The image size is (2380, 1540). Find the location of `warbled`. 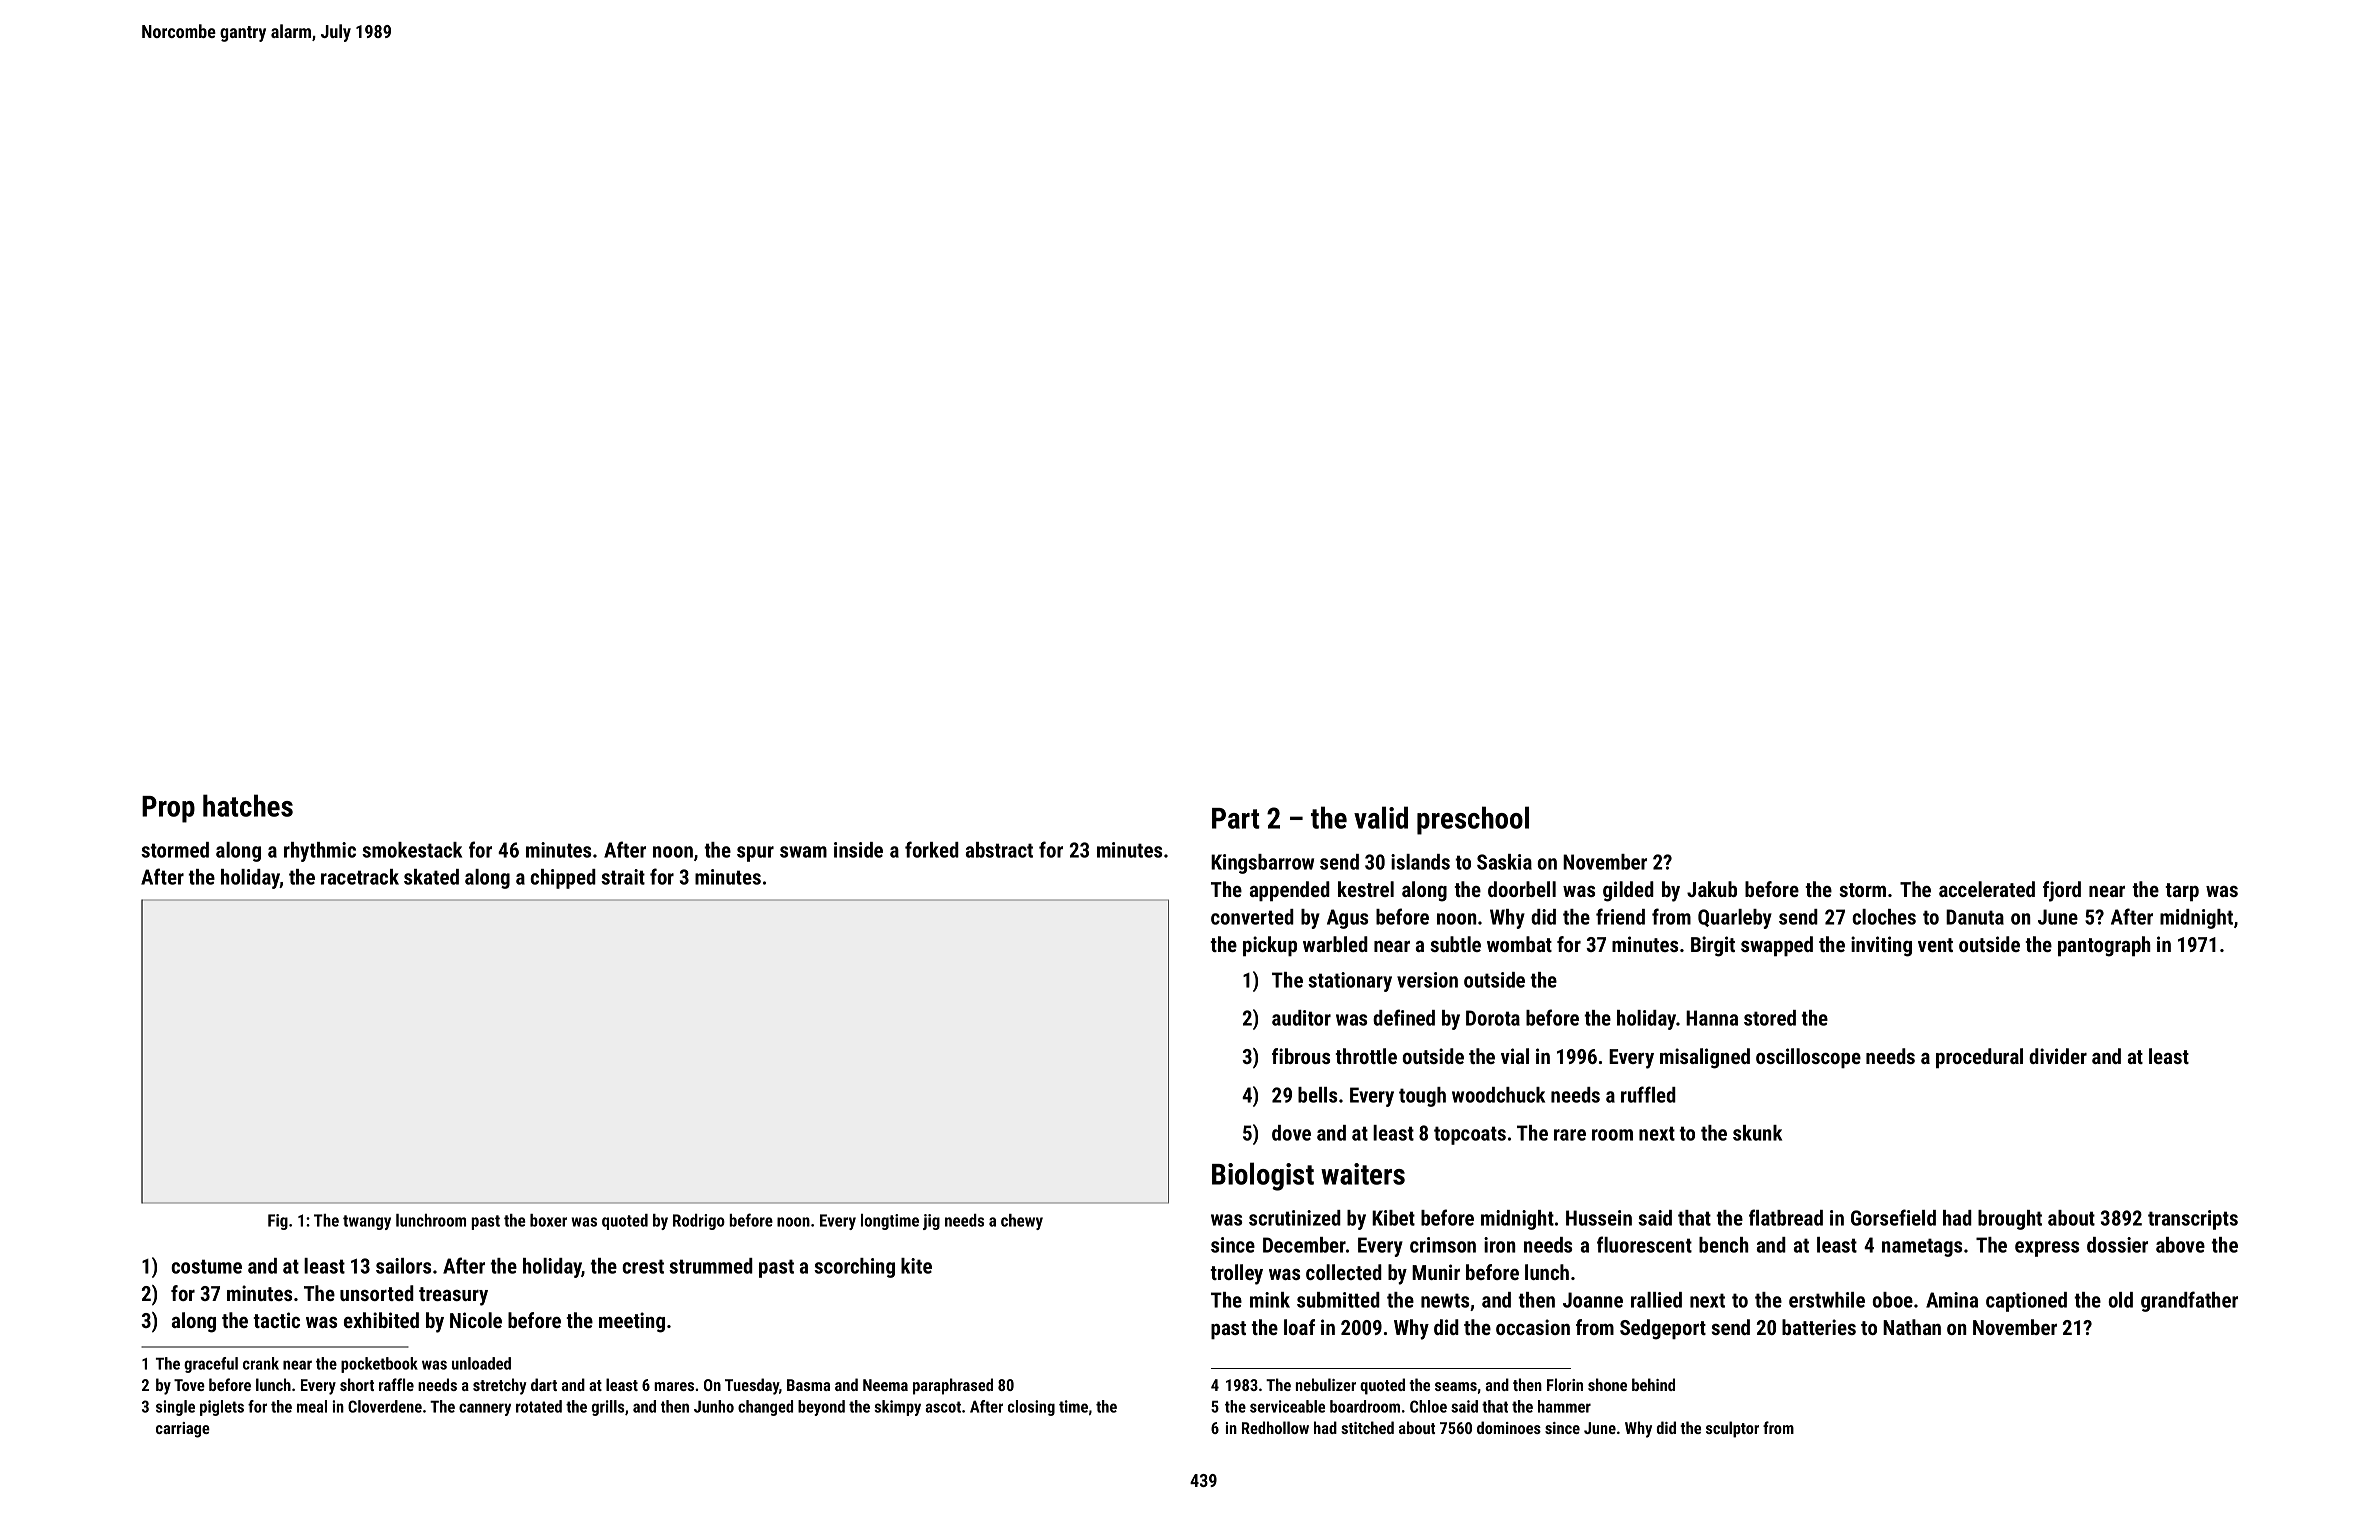

warbled is located at coordinates (1335, 944).
